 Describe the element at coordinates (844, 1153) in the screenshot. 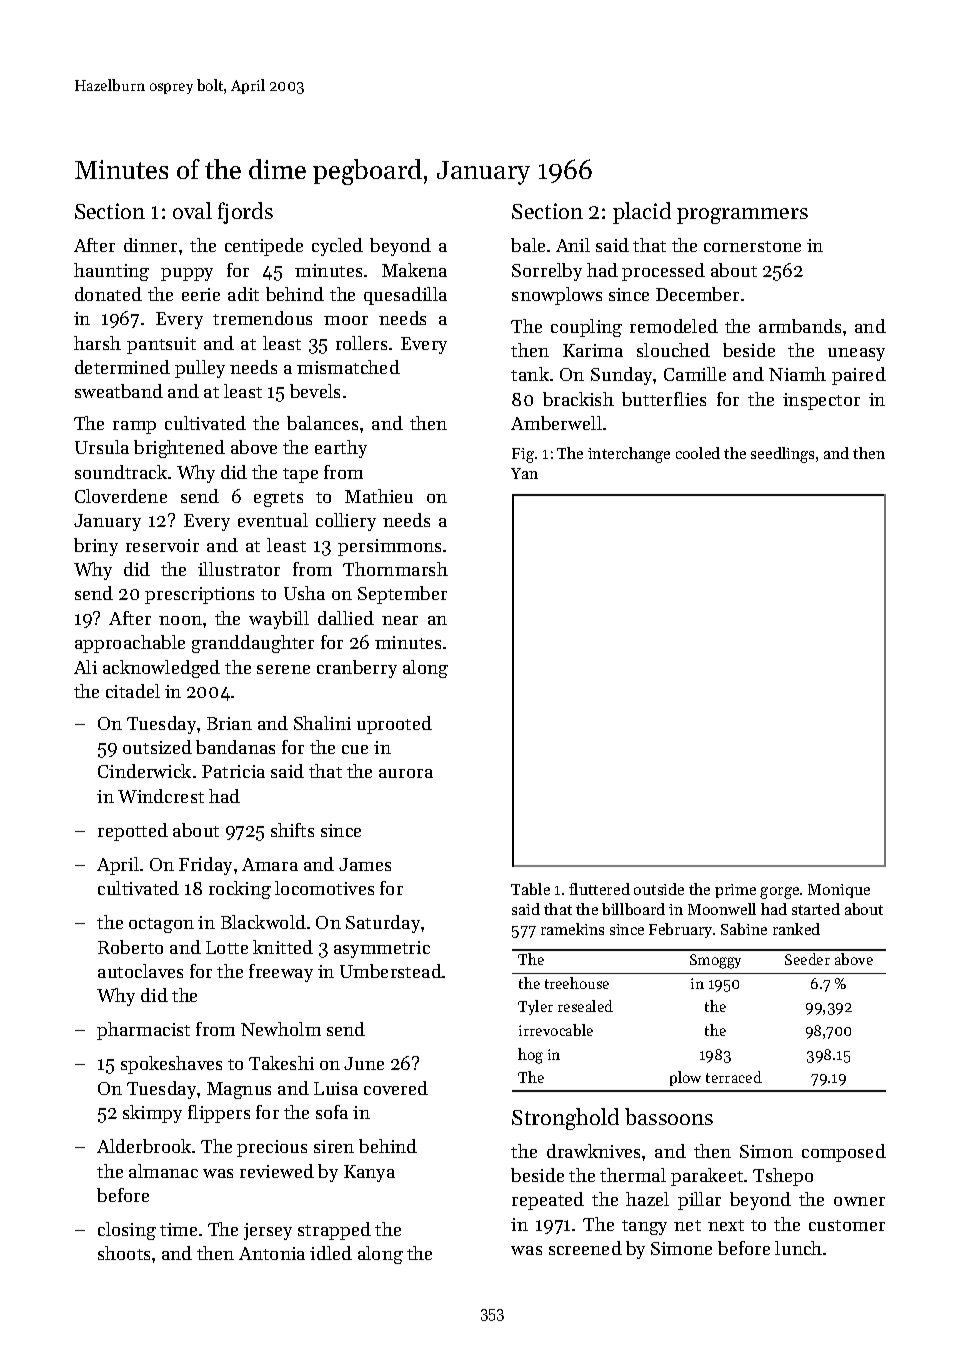

I see `composed` at that location.
